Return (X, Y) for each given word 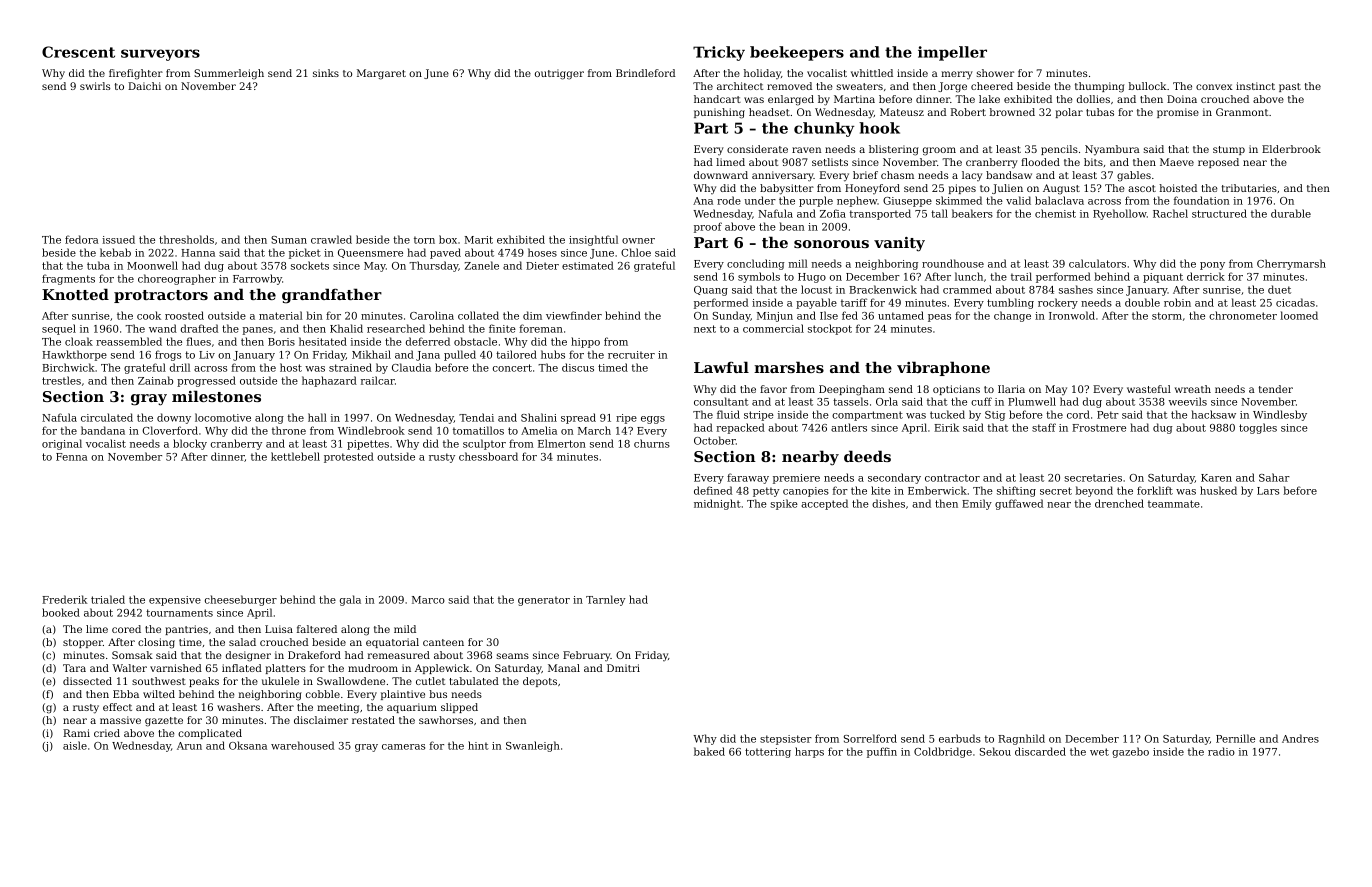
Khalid (346, 328)
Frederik (64, 599)
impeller (952, 53)
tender (1276, 389)
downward (721, 175)
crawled (331, 239)
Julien (1007, 189)
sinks (326, 73)
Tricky (719, 53)
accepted (824, 504)
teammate (1174, 504)
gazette (164, 722)
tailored (516, 354)
